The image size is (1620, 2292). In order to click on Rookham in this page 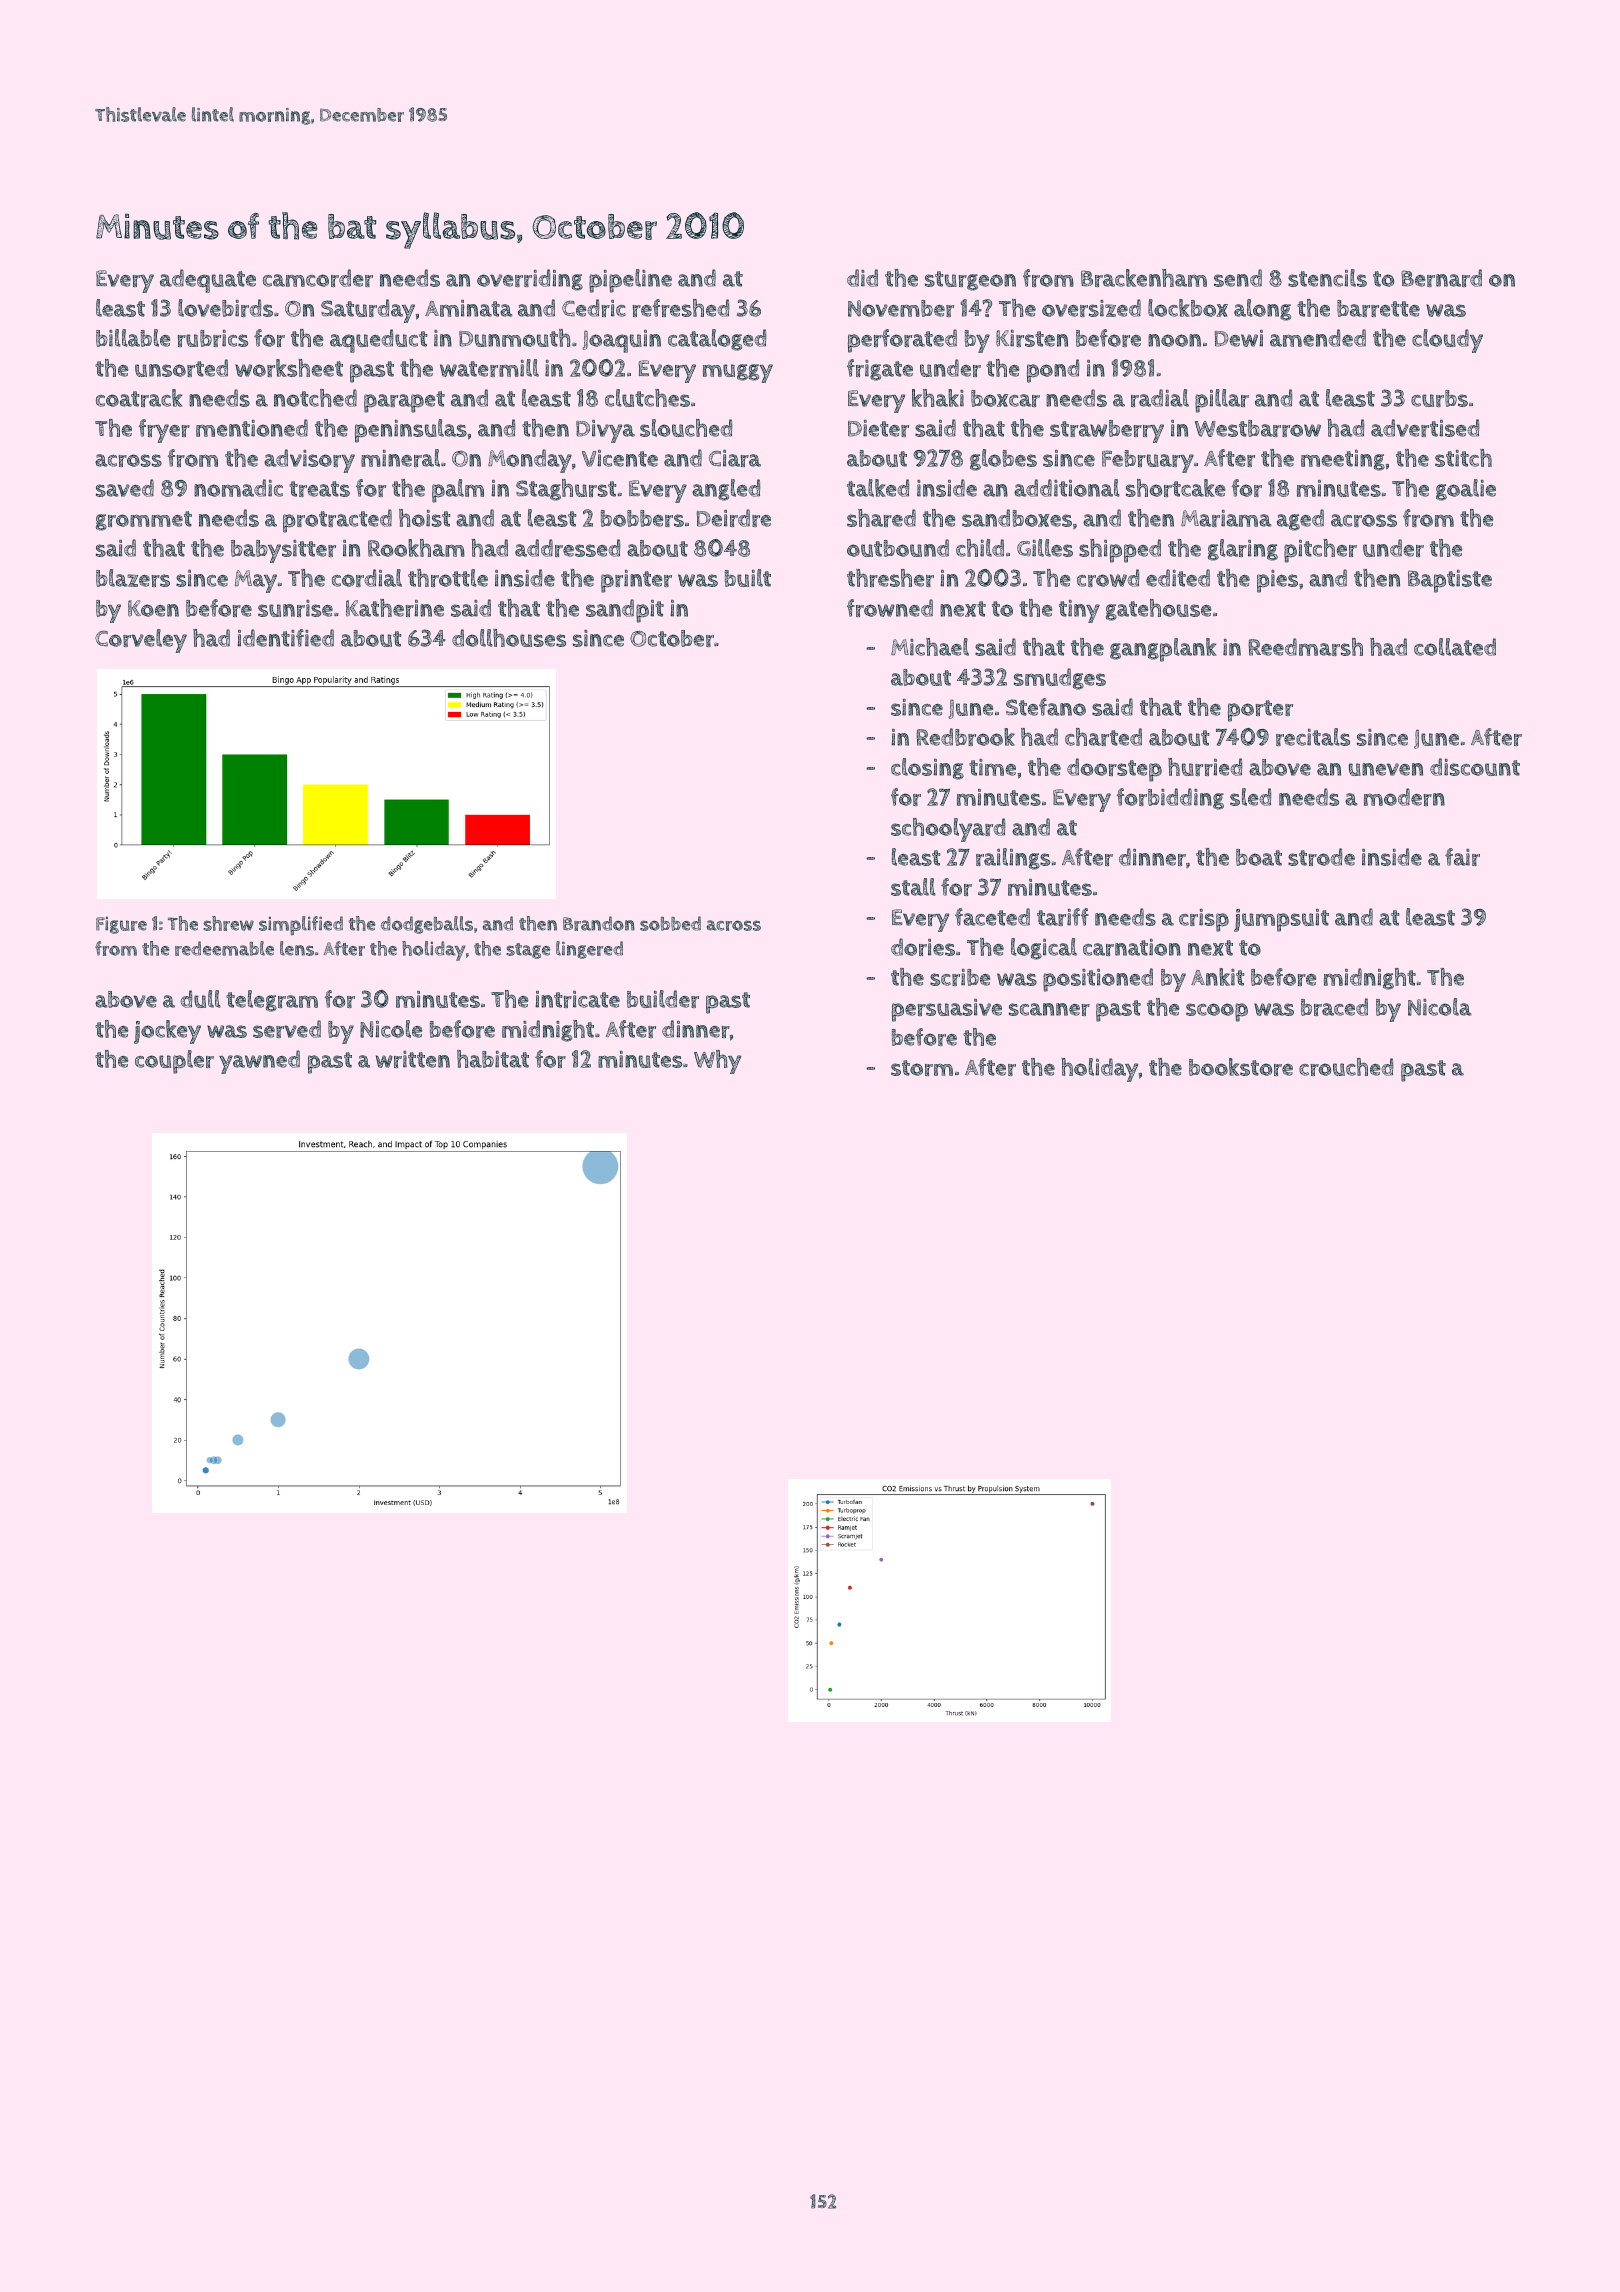, I will do `click(416, 548)`.
